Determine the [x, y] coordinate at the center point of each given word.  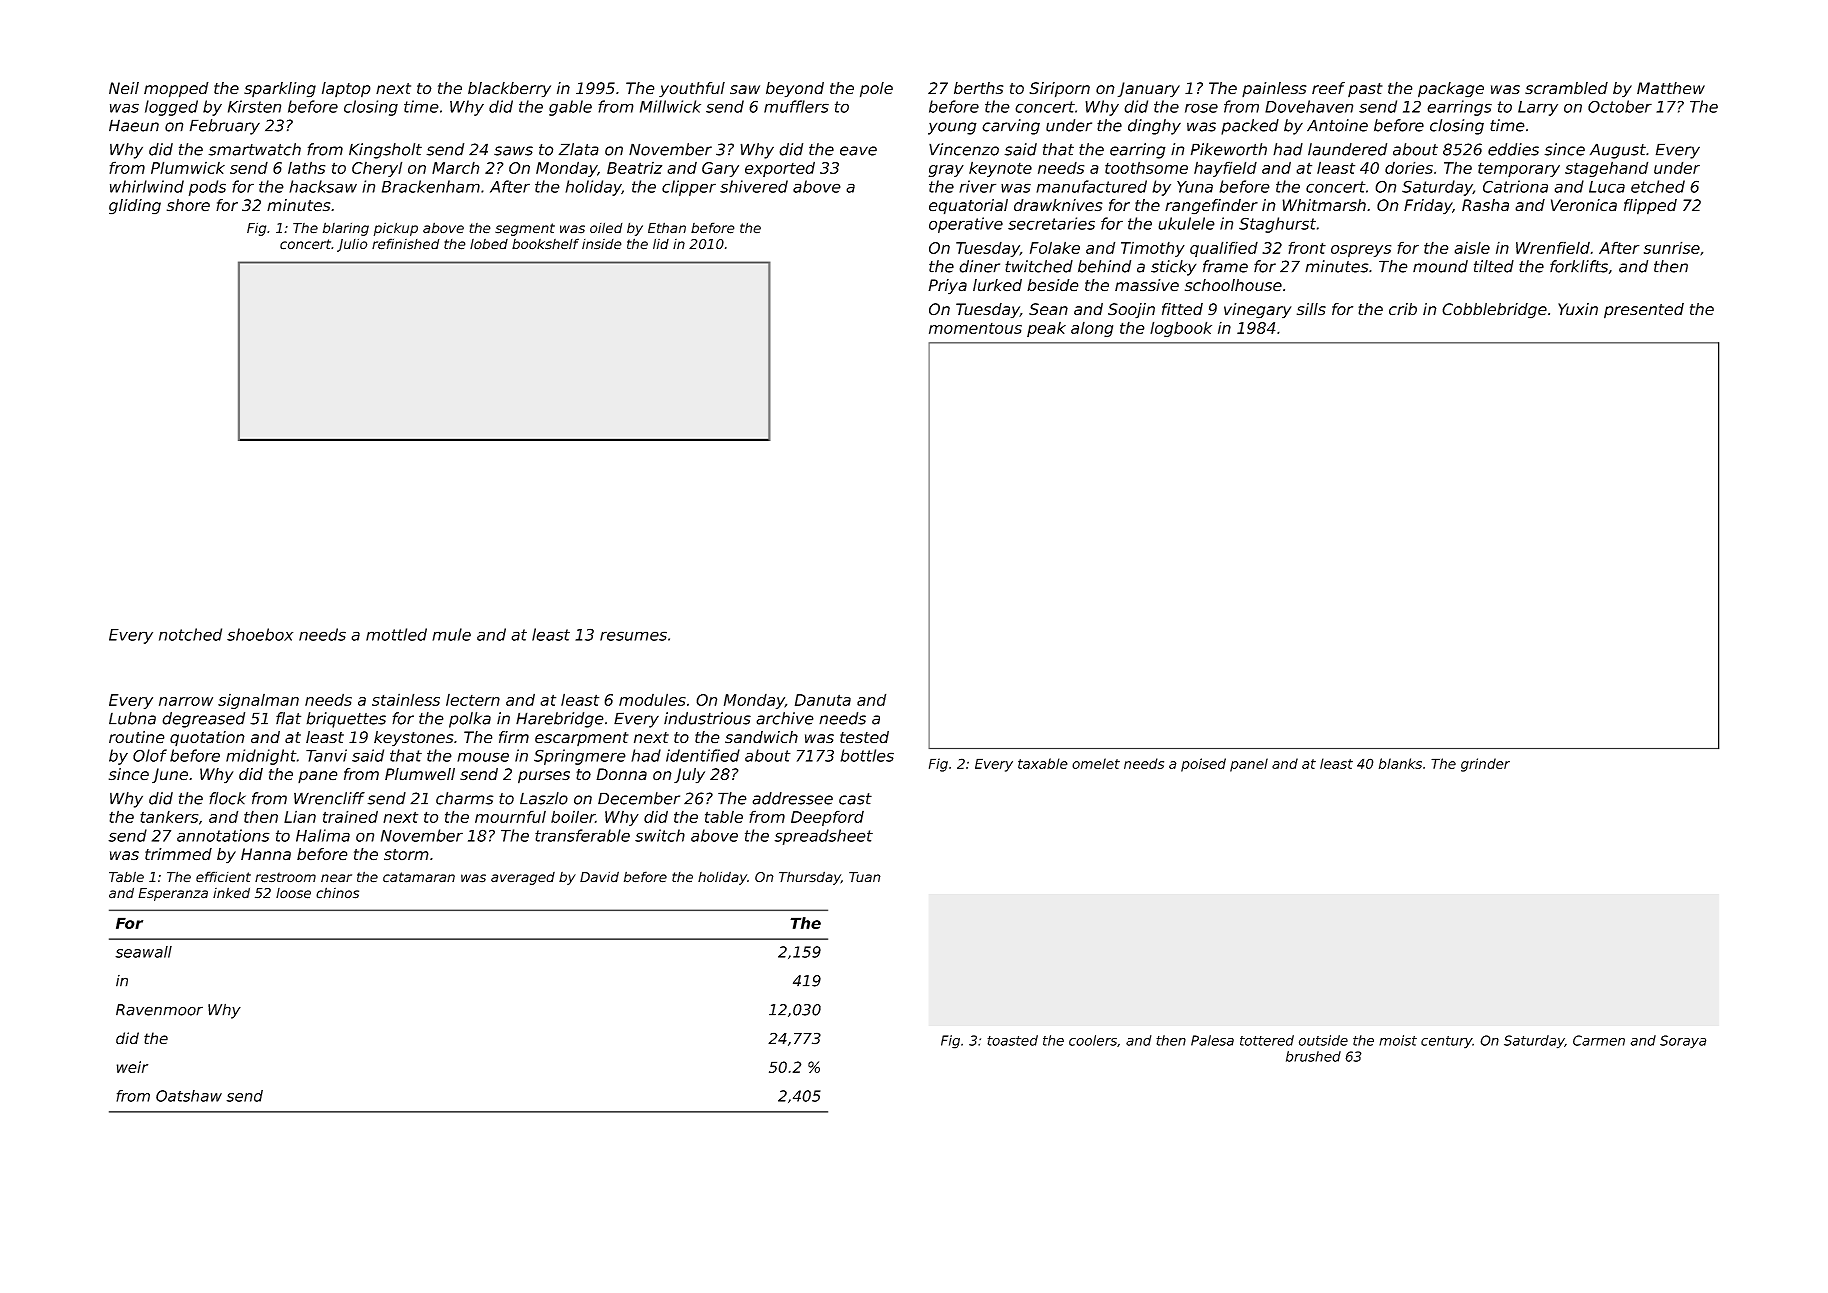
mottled [396, 634]
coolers [1093, 1040]
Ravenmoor [159, 1010]
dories [1409, 167]
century [1447, 1042]
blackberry [509, 90]
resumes [633, 636]
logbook [1181, 329]
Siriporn [1059, 90]
